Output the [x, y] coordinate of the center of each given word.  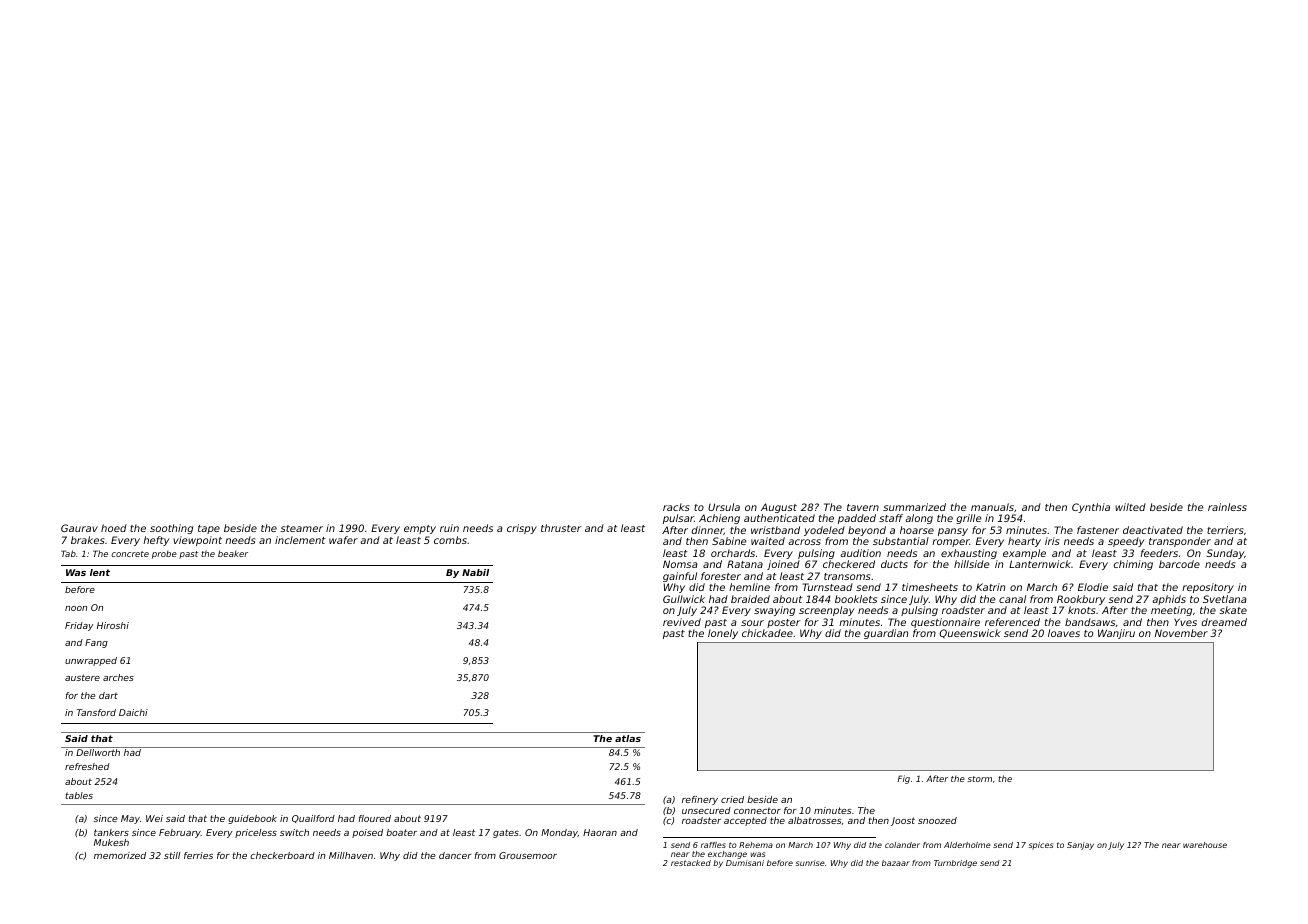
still [172, 855]
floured [374, 818]
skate [1233, 610]
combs [450, 540]
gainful [680, 577]
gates [506, 833]
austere [82, 677]
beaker [233, 553]
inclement [300, 540]
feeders [1159, 553]
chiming [1133, 565]
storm [979, 779]
